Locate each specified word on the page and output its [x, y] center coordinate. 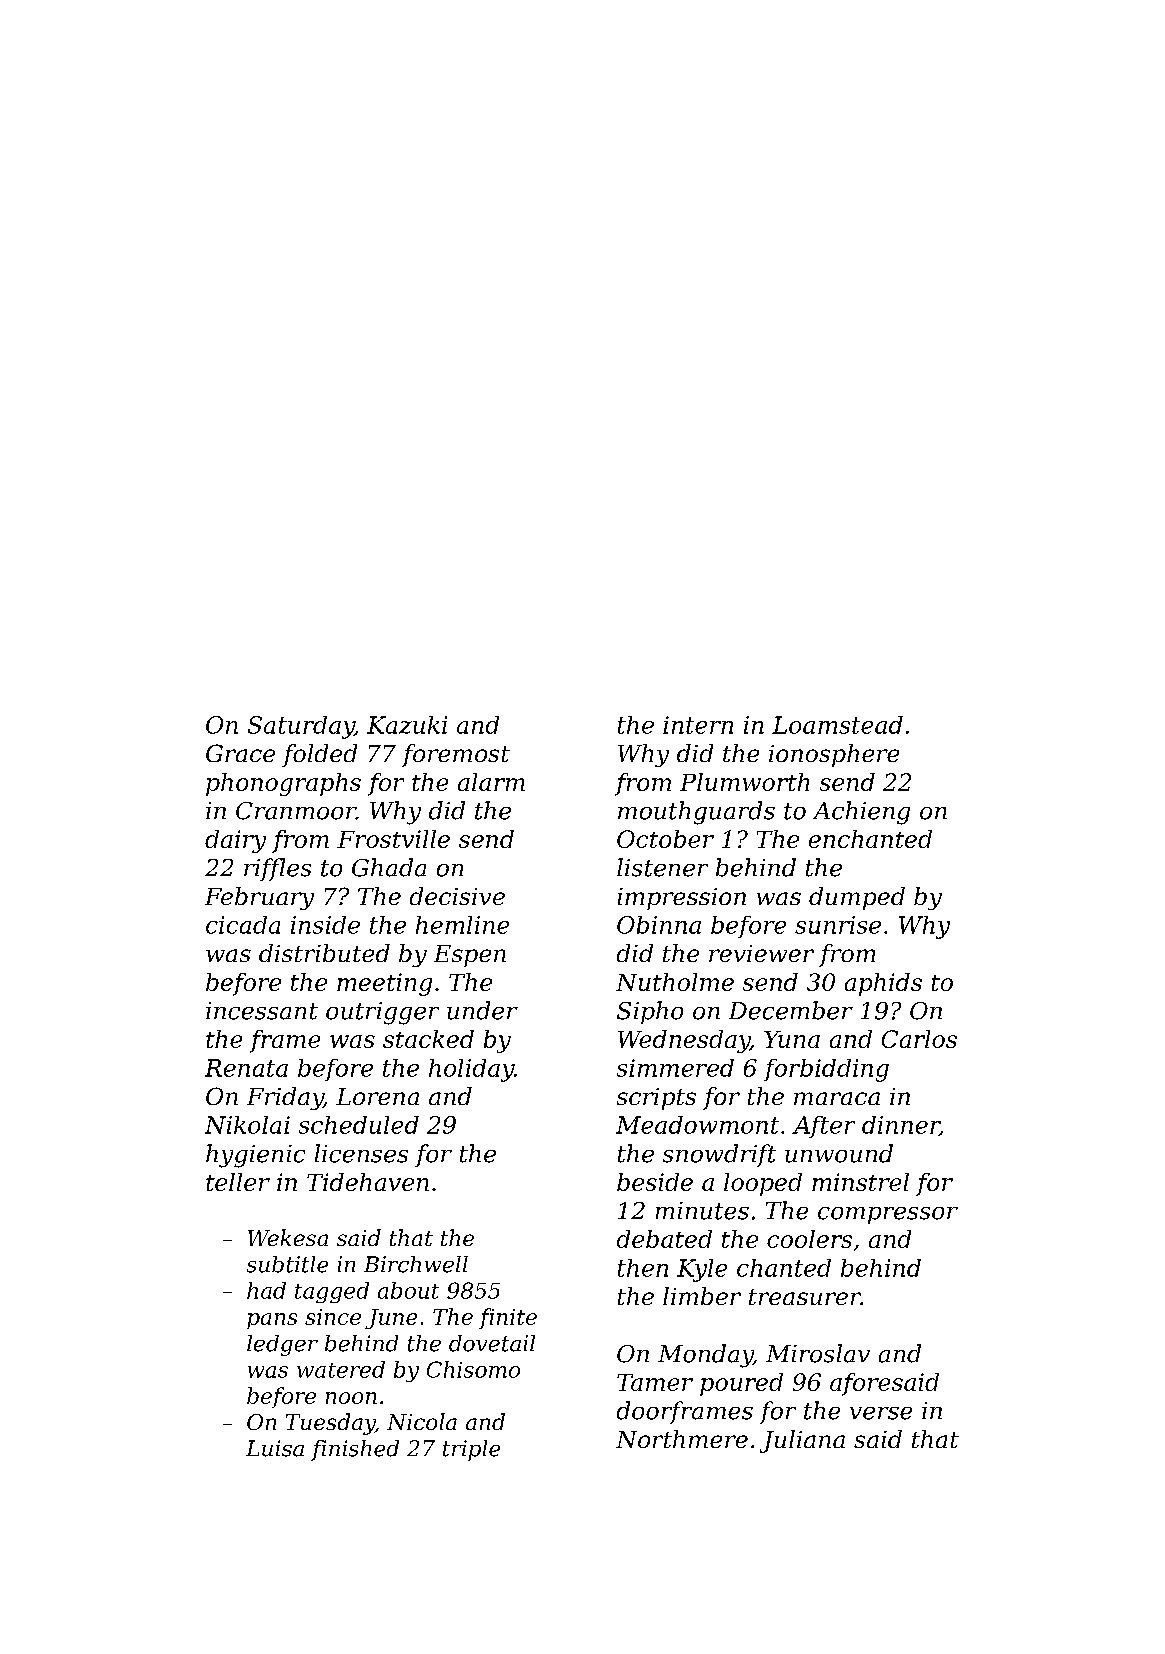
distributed [324, 953]
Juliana [802, 1441]
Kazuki [407, 725]
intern [698, 725]
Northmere [682, 1439]
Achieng [861, 813]
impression [682, 899]
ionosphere [834, 755]
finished [355, 1450]
